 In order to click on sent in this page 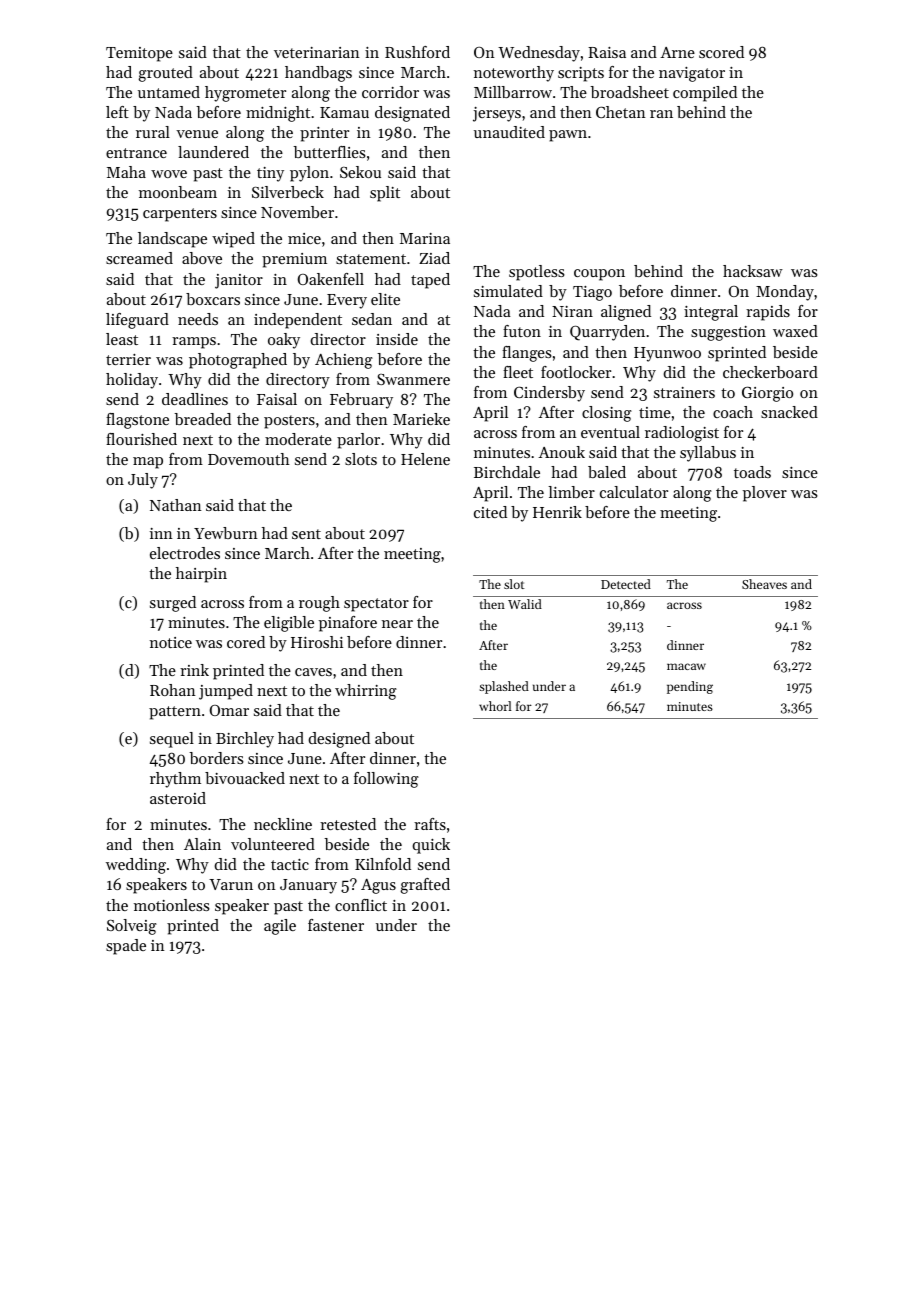, I will do `click(306, 534)`.
